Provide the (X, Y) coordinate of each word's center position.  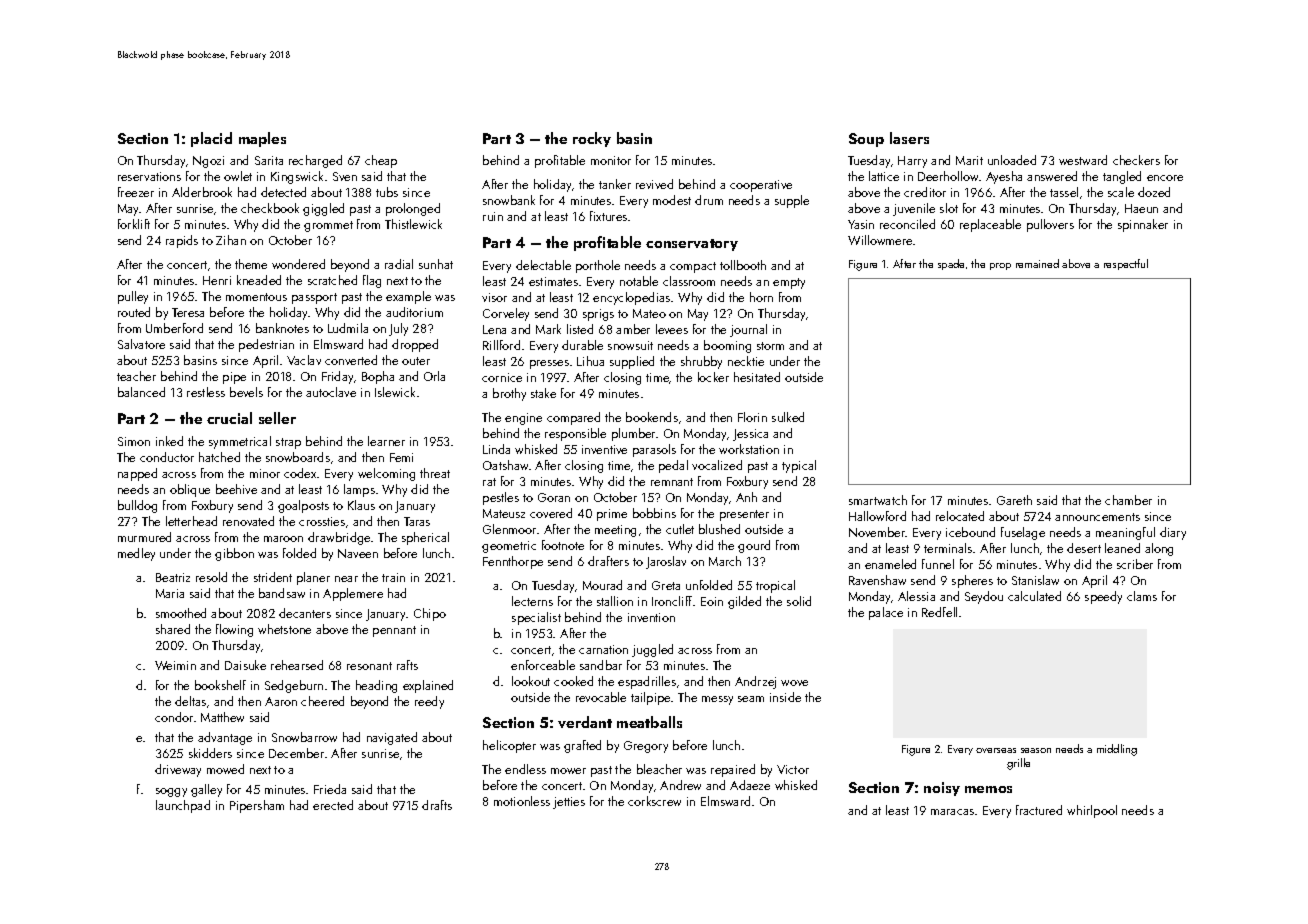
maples (262, 139)
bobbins (654, 513)
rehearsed (297, 665)
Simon (134, 441)
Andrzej (755, 682)
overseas (996, 750)
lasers (909, 138)
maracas (952, 812)
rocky (592, 139)
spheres (972, 581)
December (296, 753)
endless (525, 769)
